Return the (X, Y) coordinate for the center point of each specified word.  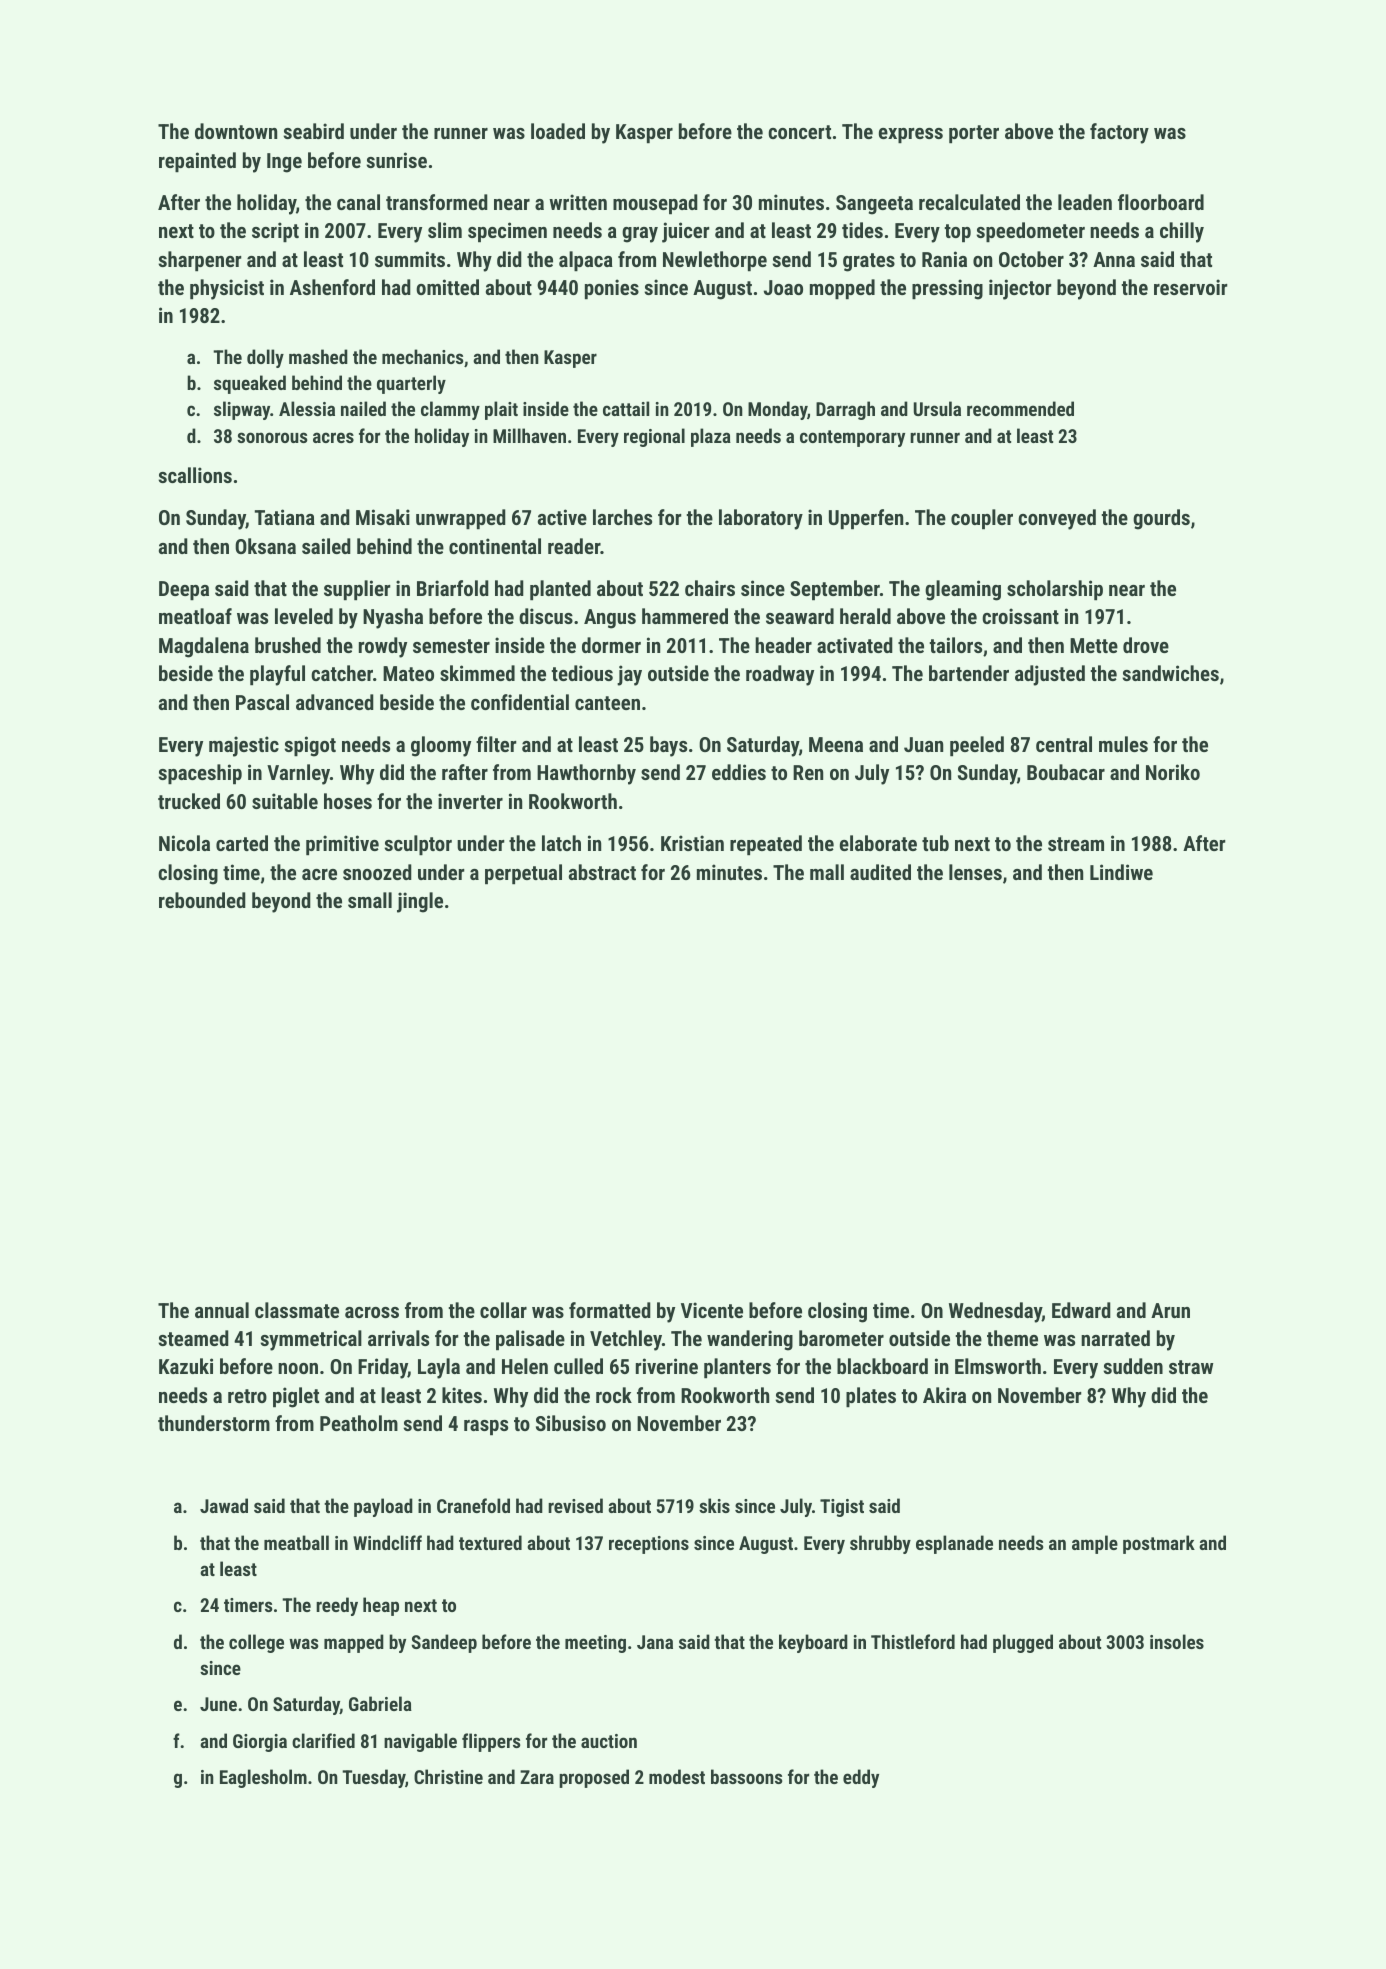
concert (799, 132)
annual (222, 1310)
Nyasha (393, 618)
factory (1119, 133)
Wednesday (995, 1312)
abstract (602, 872)
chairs (710, 588)
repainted (197, 162)
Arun (1170, 1310)
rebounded (202, 900)
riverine (667, 1366)
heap (381, 1606)
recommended (1020, 408)
